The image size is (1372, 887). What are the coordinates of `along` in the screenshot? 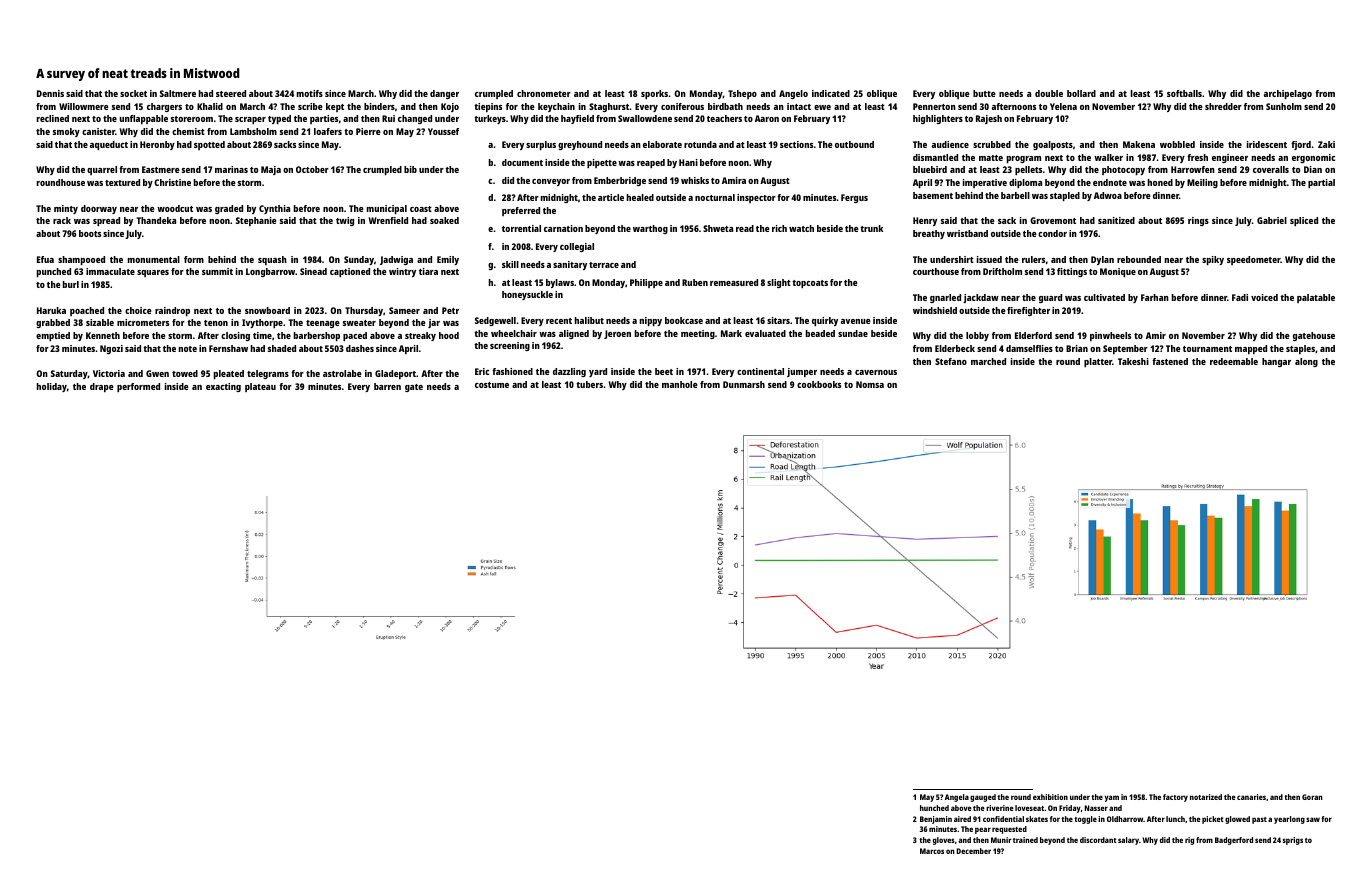 It's located at (1306, 362).
